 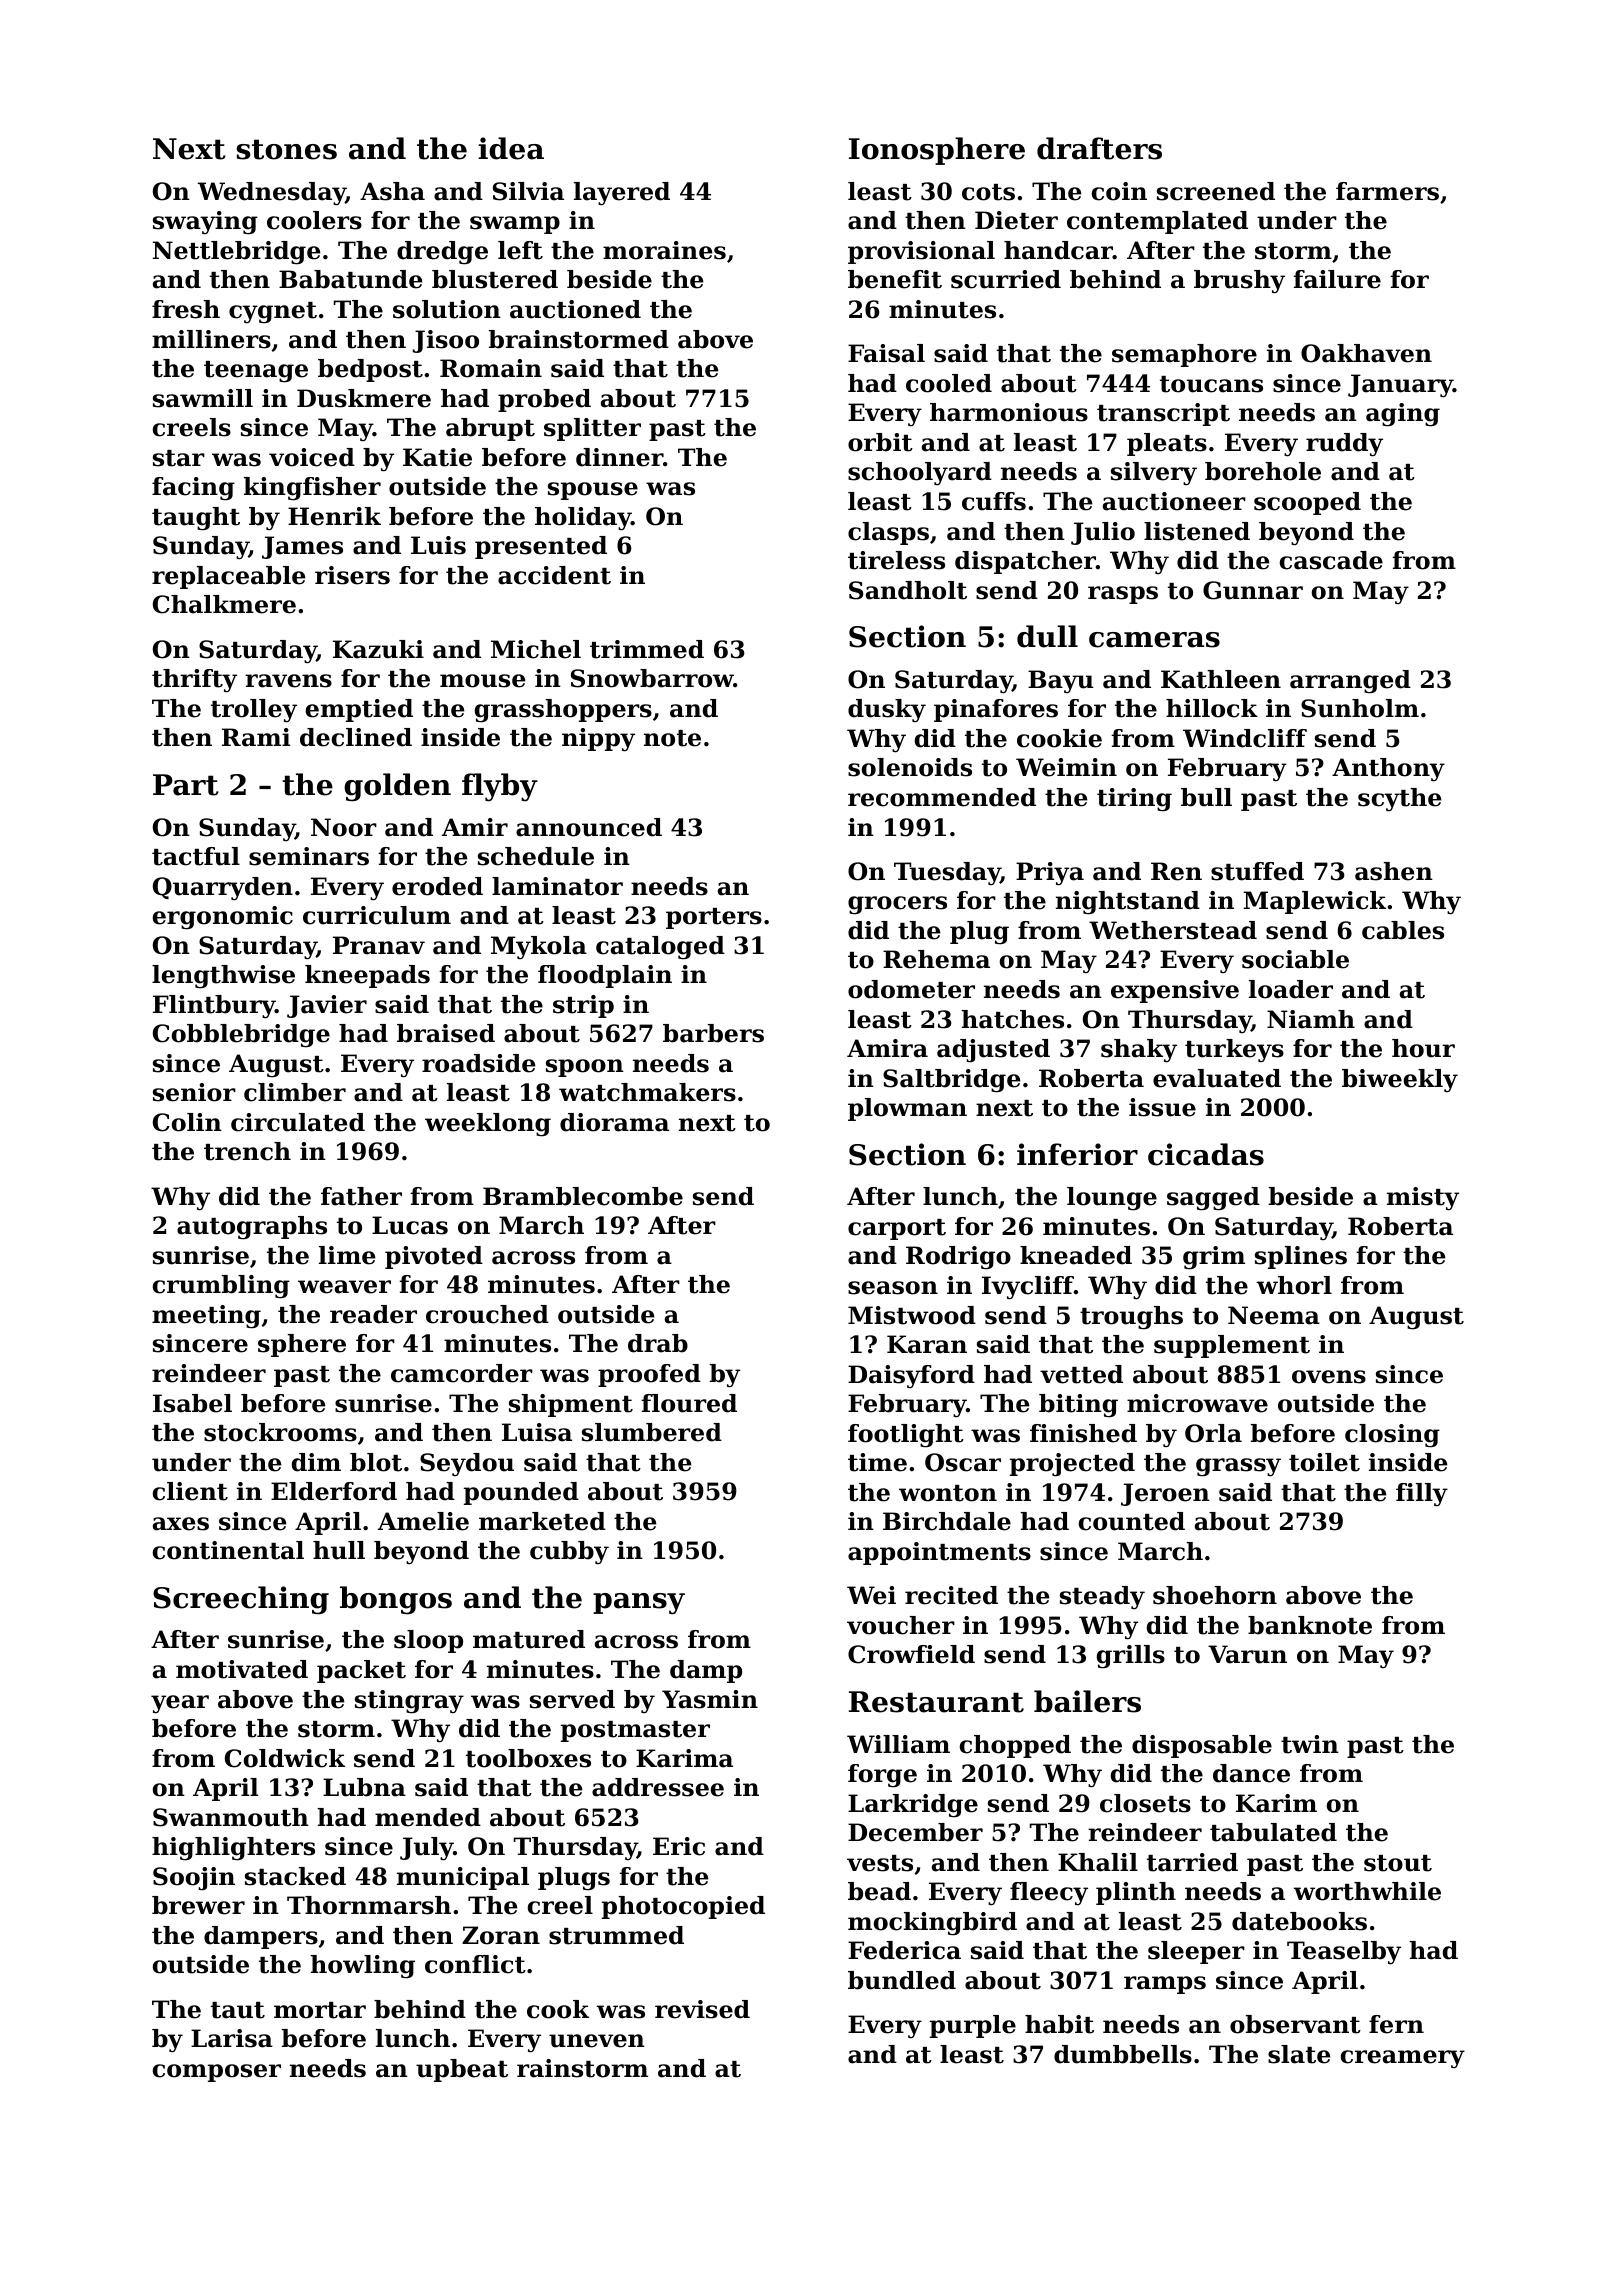 What do you see at coordinates (902, 1980) in the page?
I see `bundled` at bounding box center [902, 1980].
